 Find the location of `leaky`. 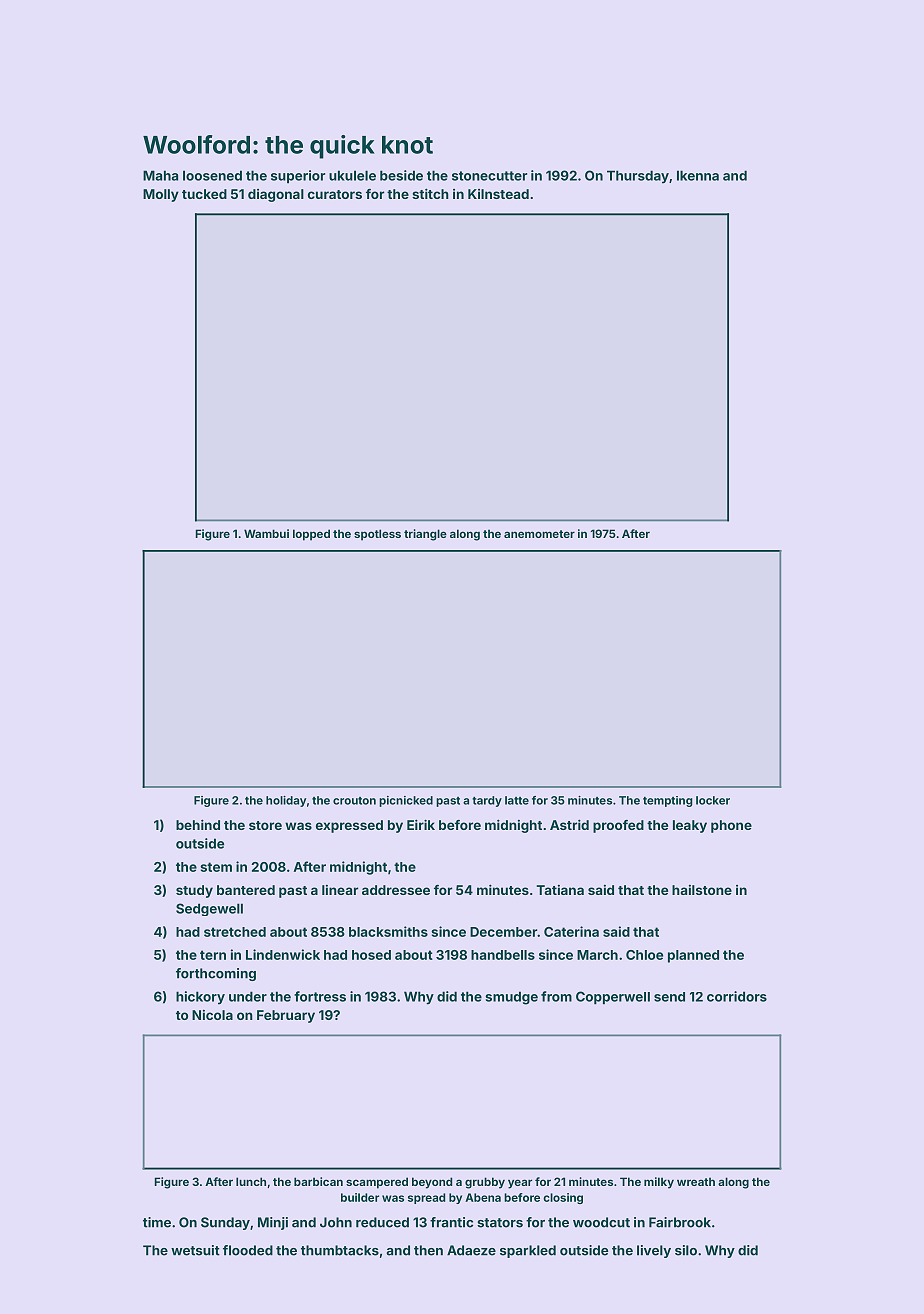

leaky is located at coordinates (690, 826).
